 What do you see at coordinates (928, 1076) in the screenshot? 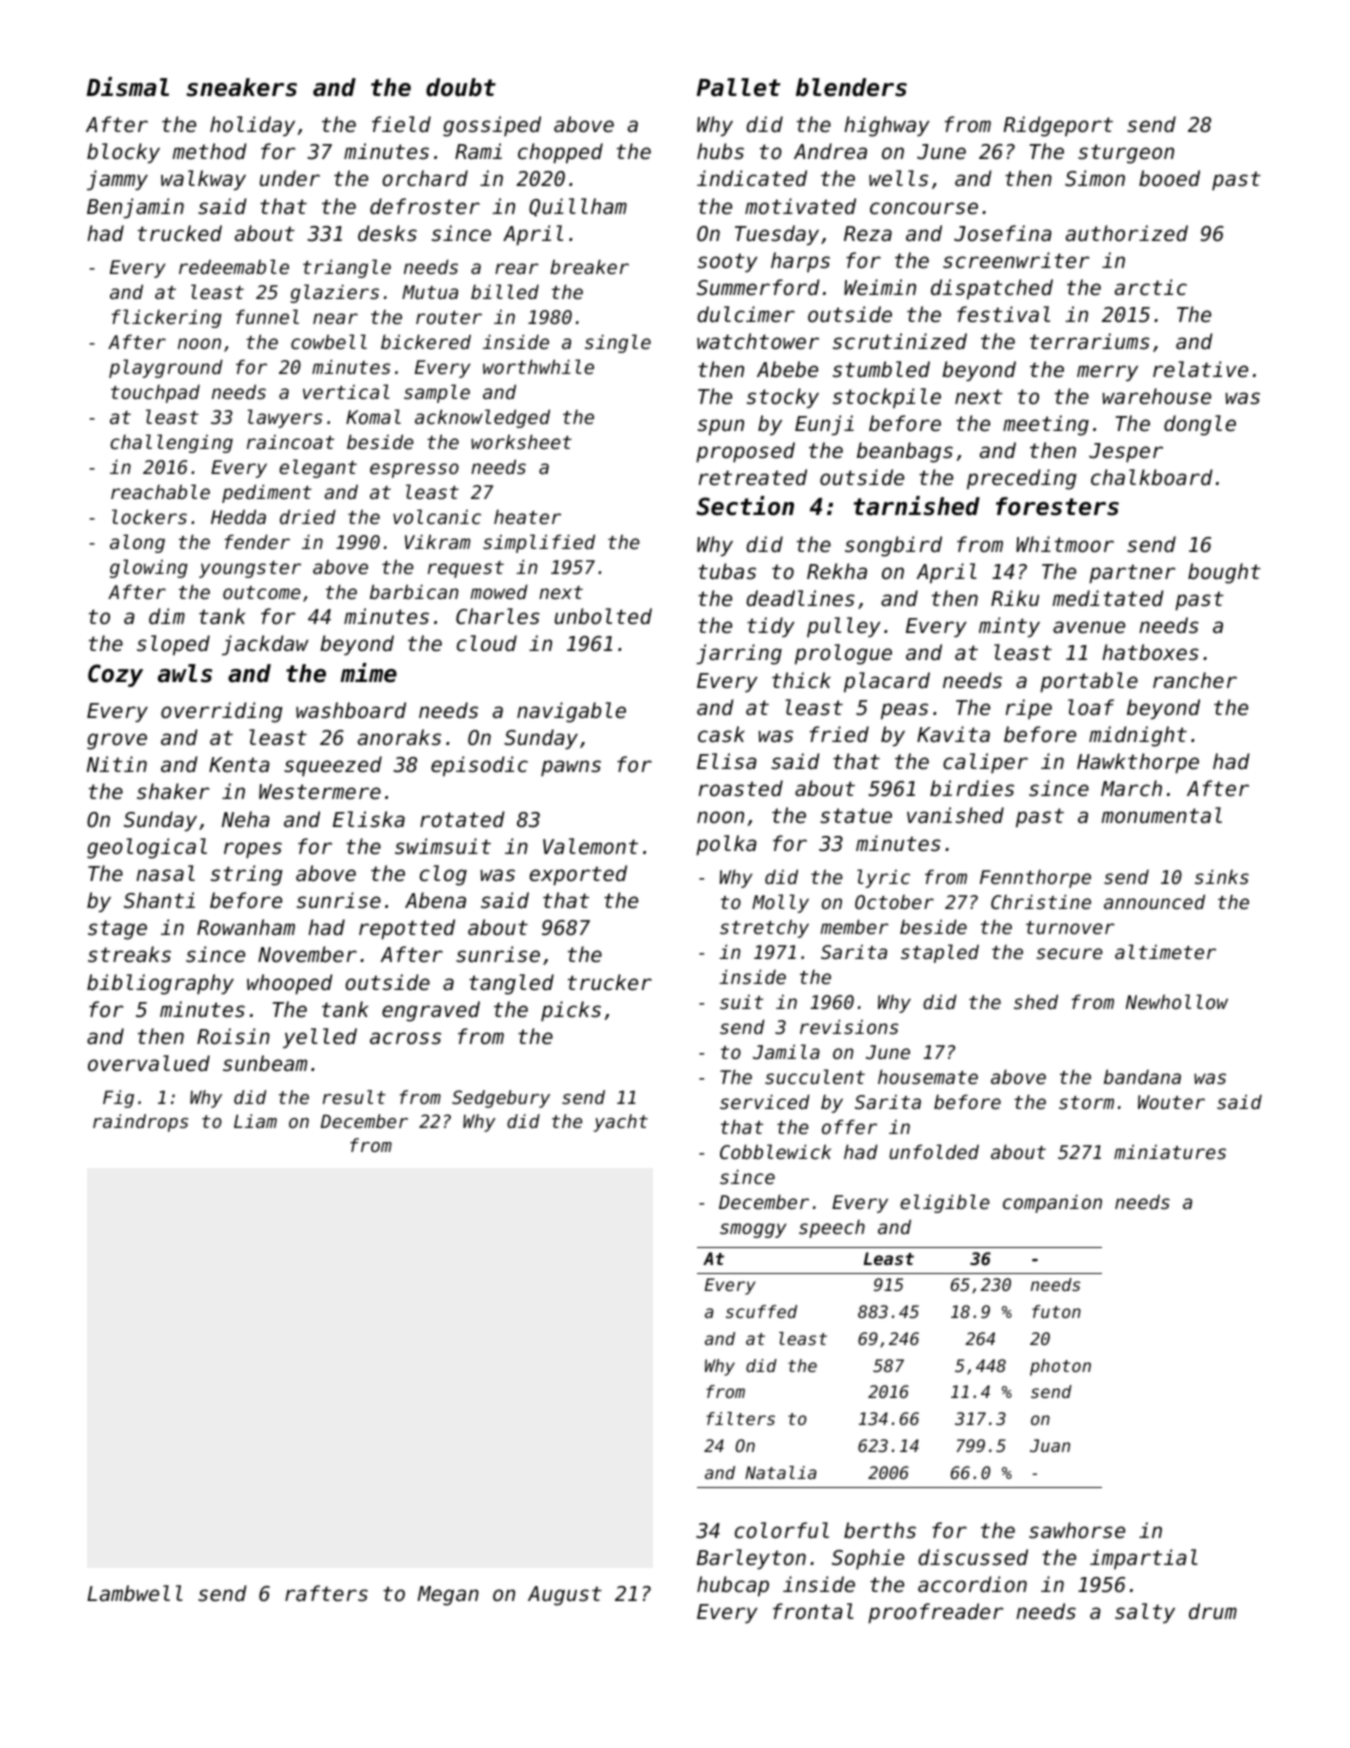
I see `housemate` at bounding box center [928, 1076].
